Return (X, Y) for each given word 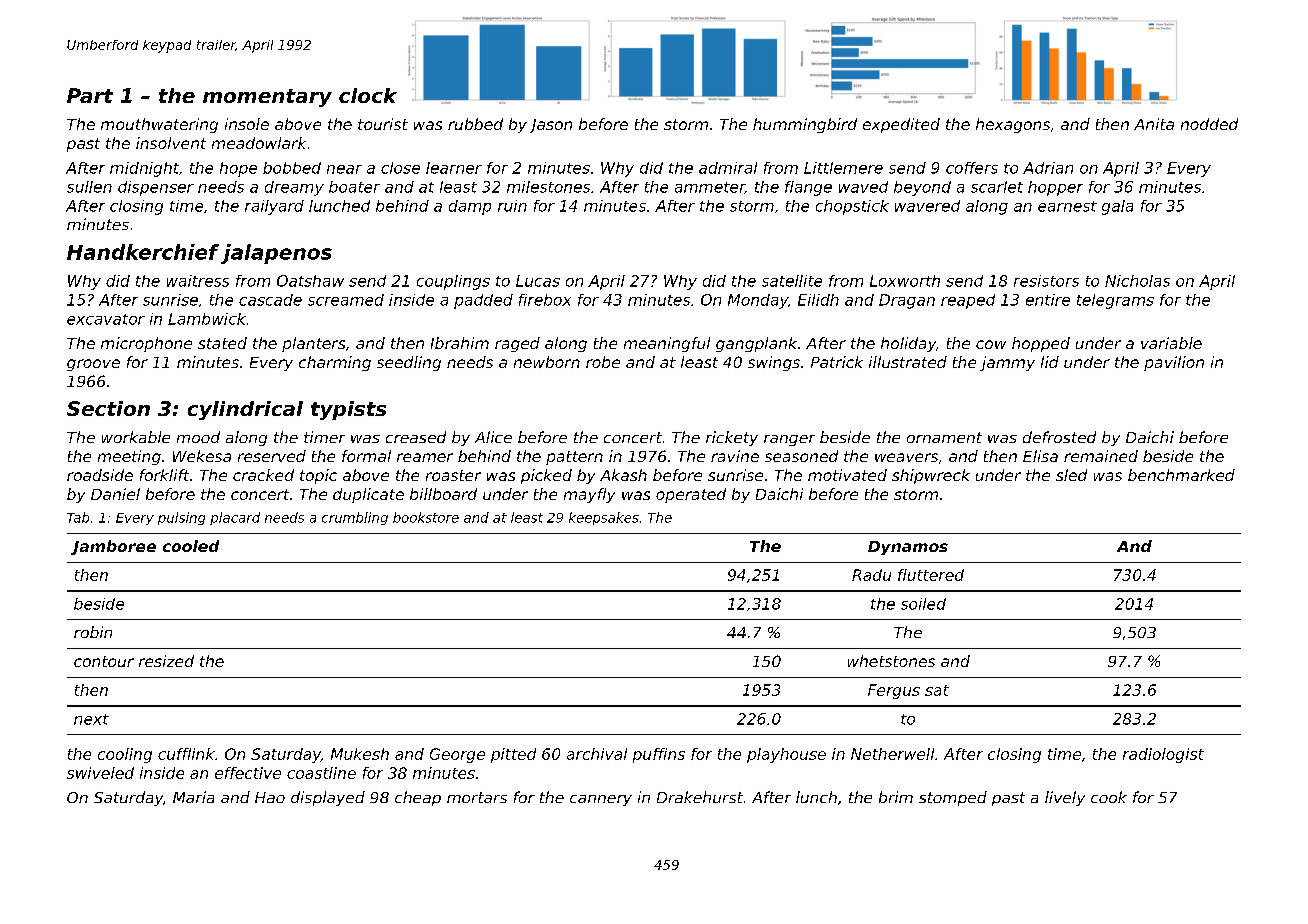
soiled (923, 604)
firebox (545, 300)
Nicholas (1137, 281)
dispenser (156, 188)
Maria (193, 797)
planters (313, 344)
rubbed (475, 124)
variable (1171, 343)
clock (368, 95)
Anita (1154, 124)
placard (235, 518)
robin (93, 632)
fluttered (931, 575)
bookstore (426, 517)
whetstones (891, 661)
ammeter (710, 188)
